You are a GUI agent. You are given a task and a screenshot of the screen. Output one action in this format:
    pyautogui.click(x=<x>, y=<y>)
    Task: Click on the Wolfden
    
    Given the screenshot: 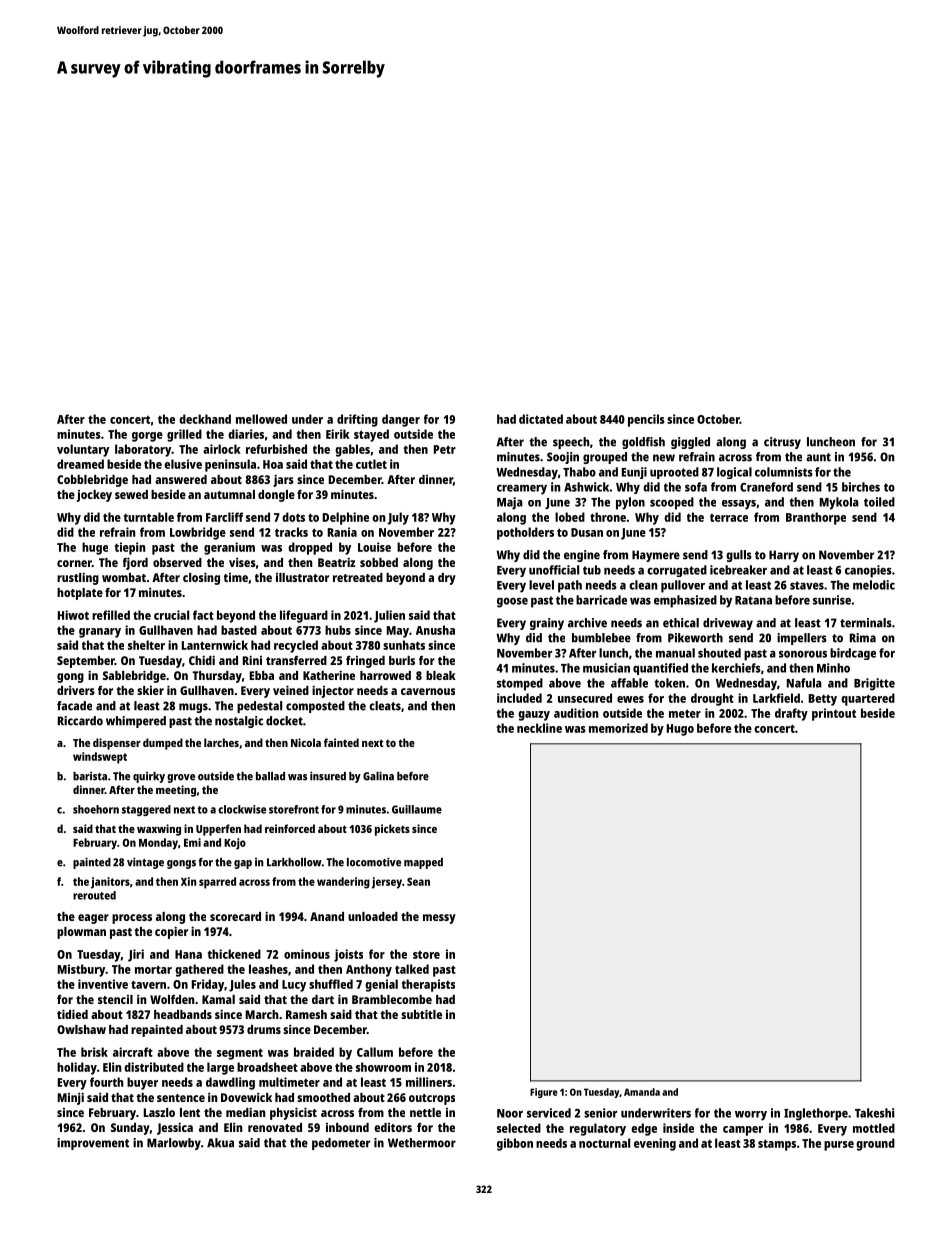 What is the action you would take?
    pyautogui.click(x=172, y=999)
